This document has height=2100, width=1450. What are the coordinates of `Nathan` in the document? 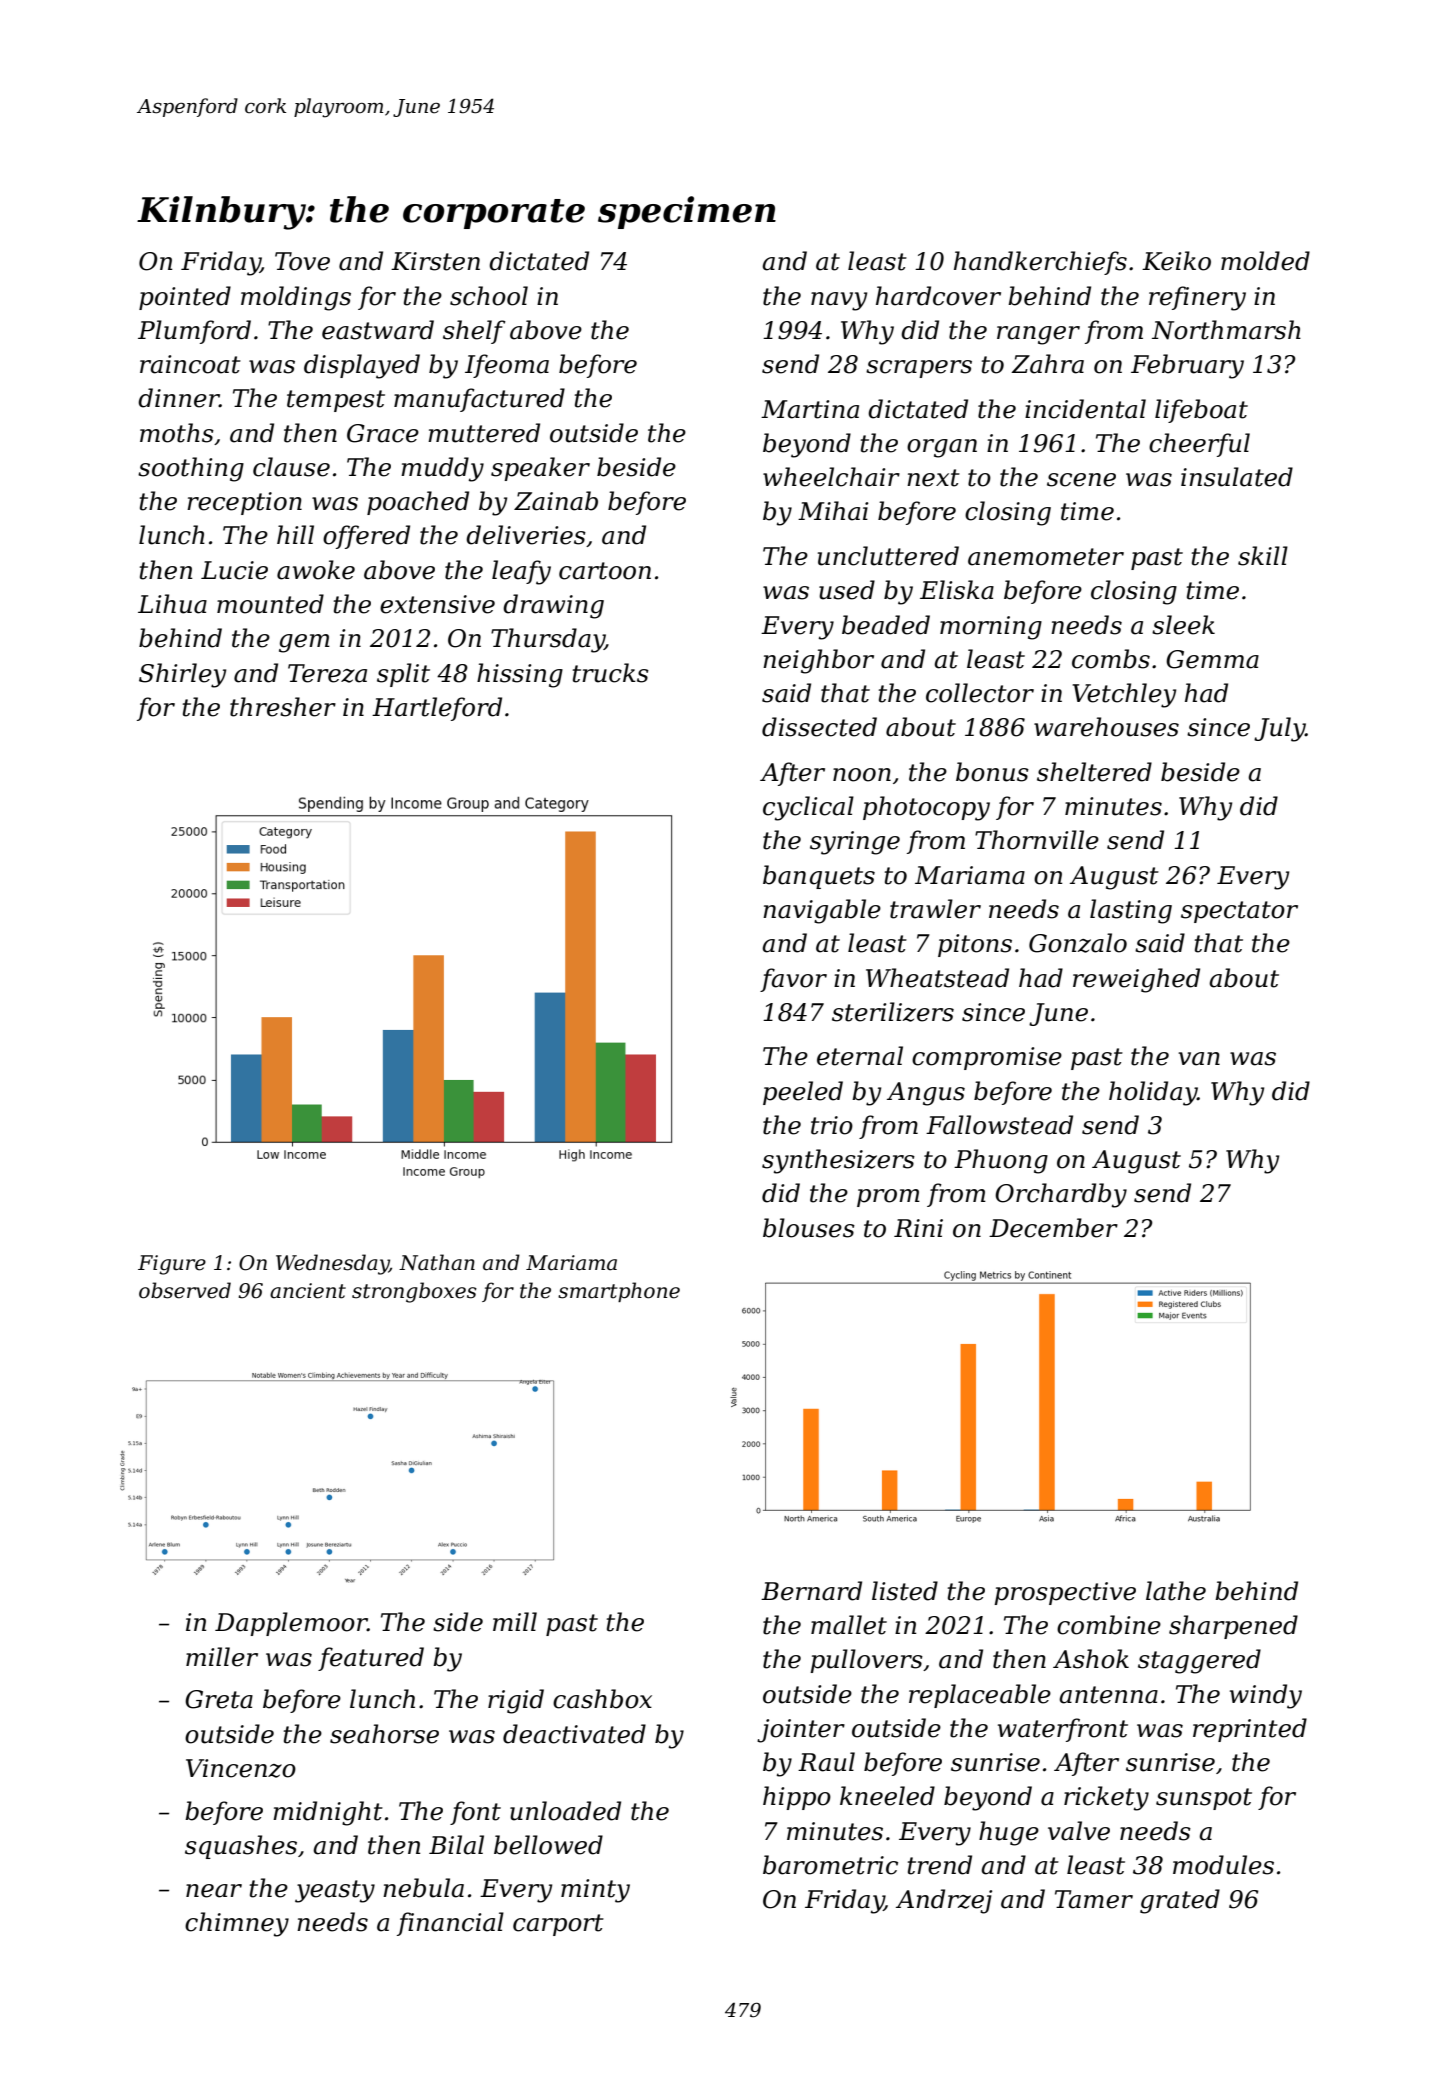 It's located at (437, 1262).
